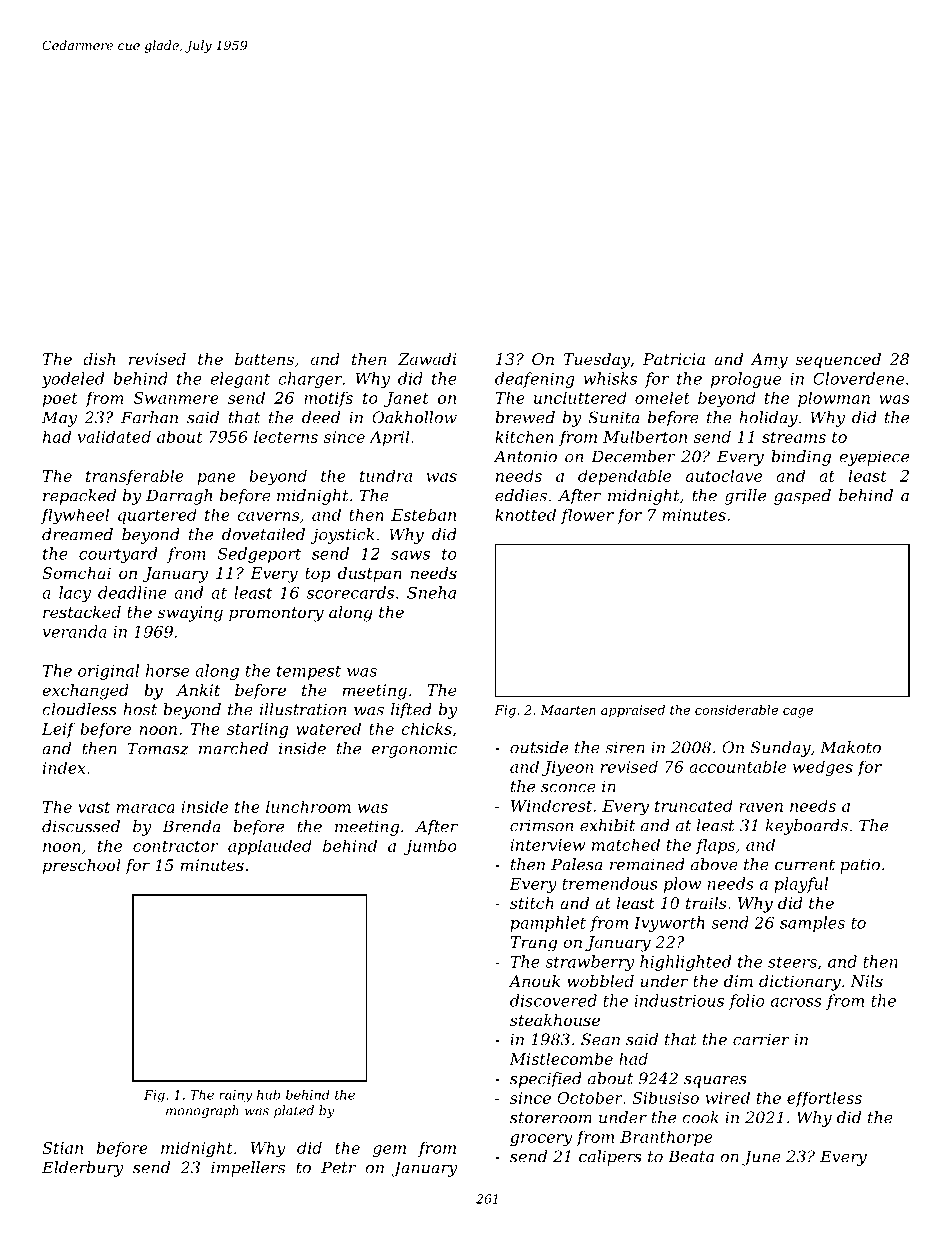 This screenshot has height=1233, width=952. Describe the element at coordinates (525, 514) in the screenshot. I see `knotted` at that location.
